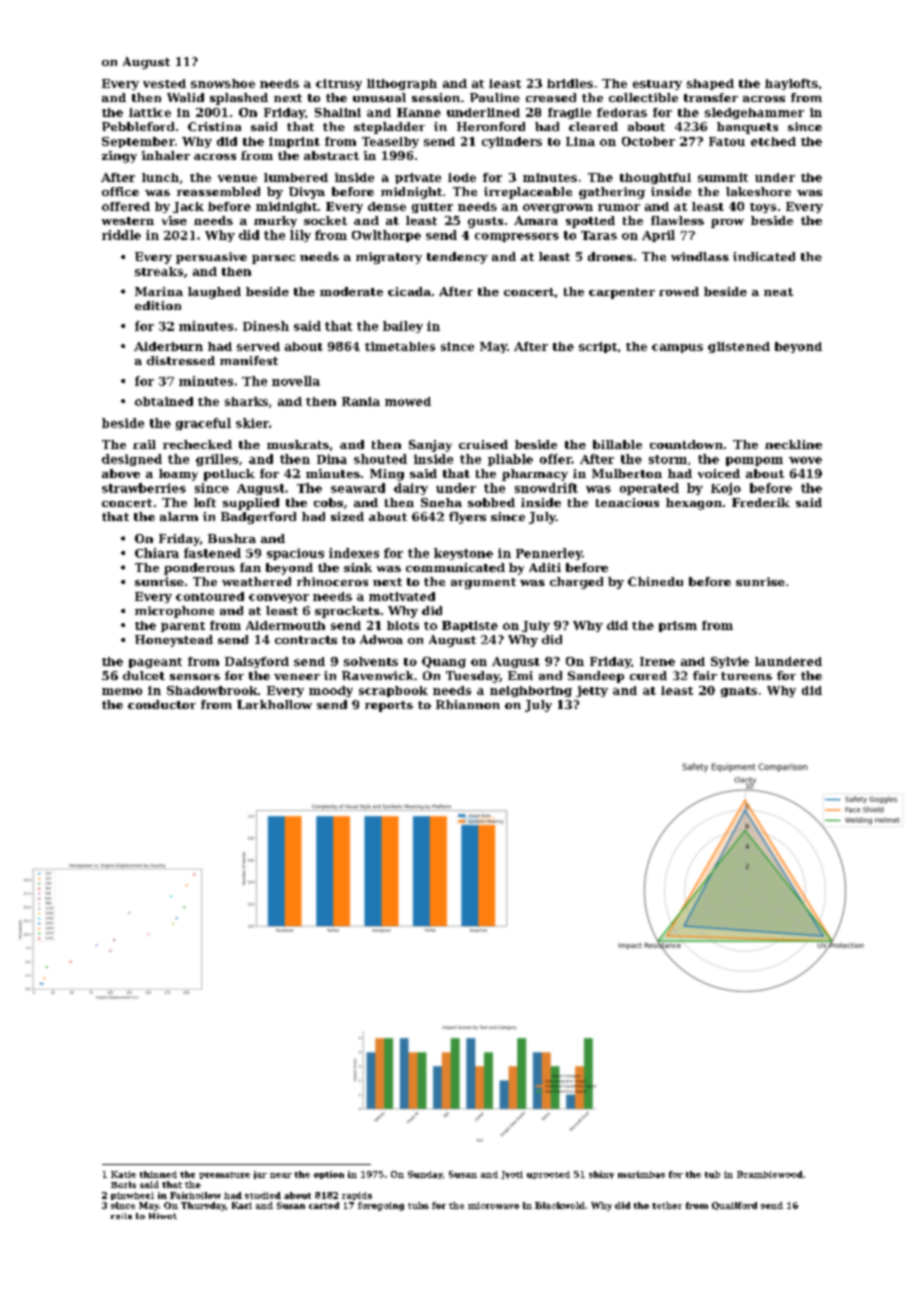 The width and height of the page is (924, 1308). Describe the element at coordinates (389, 706) in the page. I see `reports` at that location.
